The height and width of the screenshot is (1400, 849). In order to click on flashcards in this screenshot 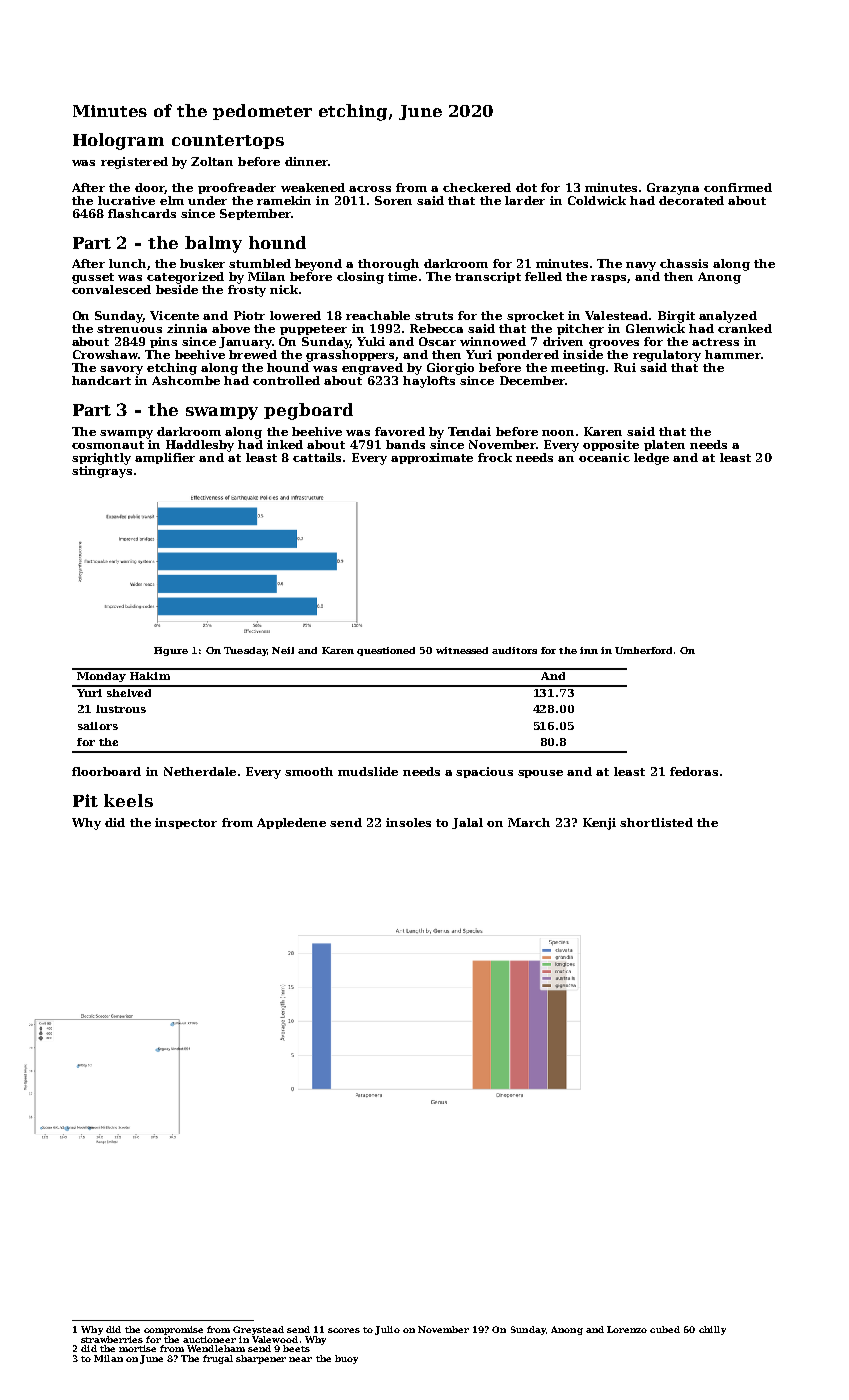, I will do `click(142, 213)`.
